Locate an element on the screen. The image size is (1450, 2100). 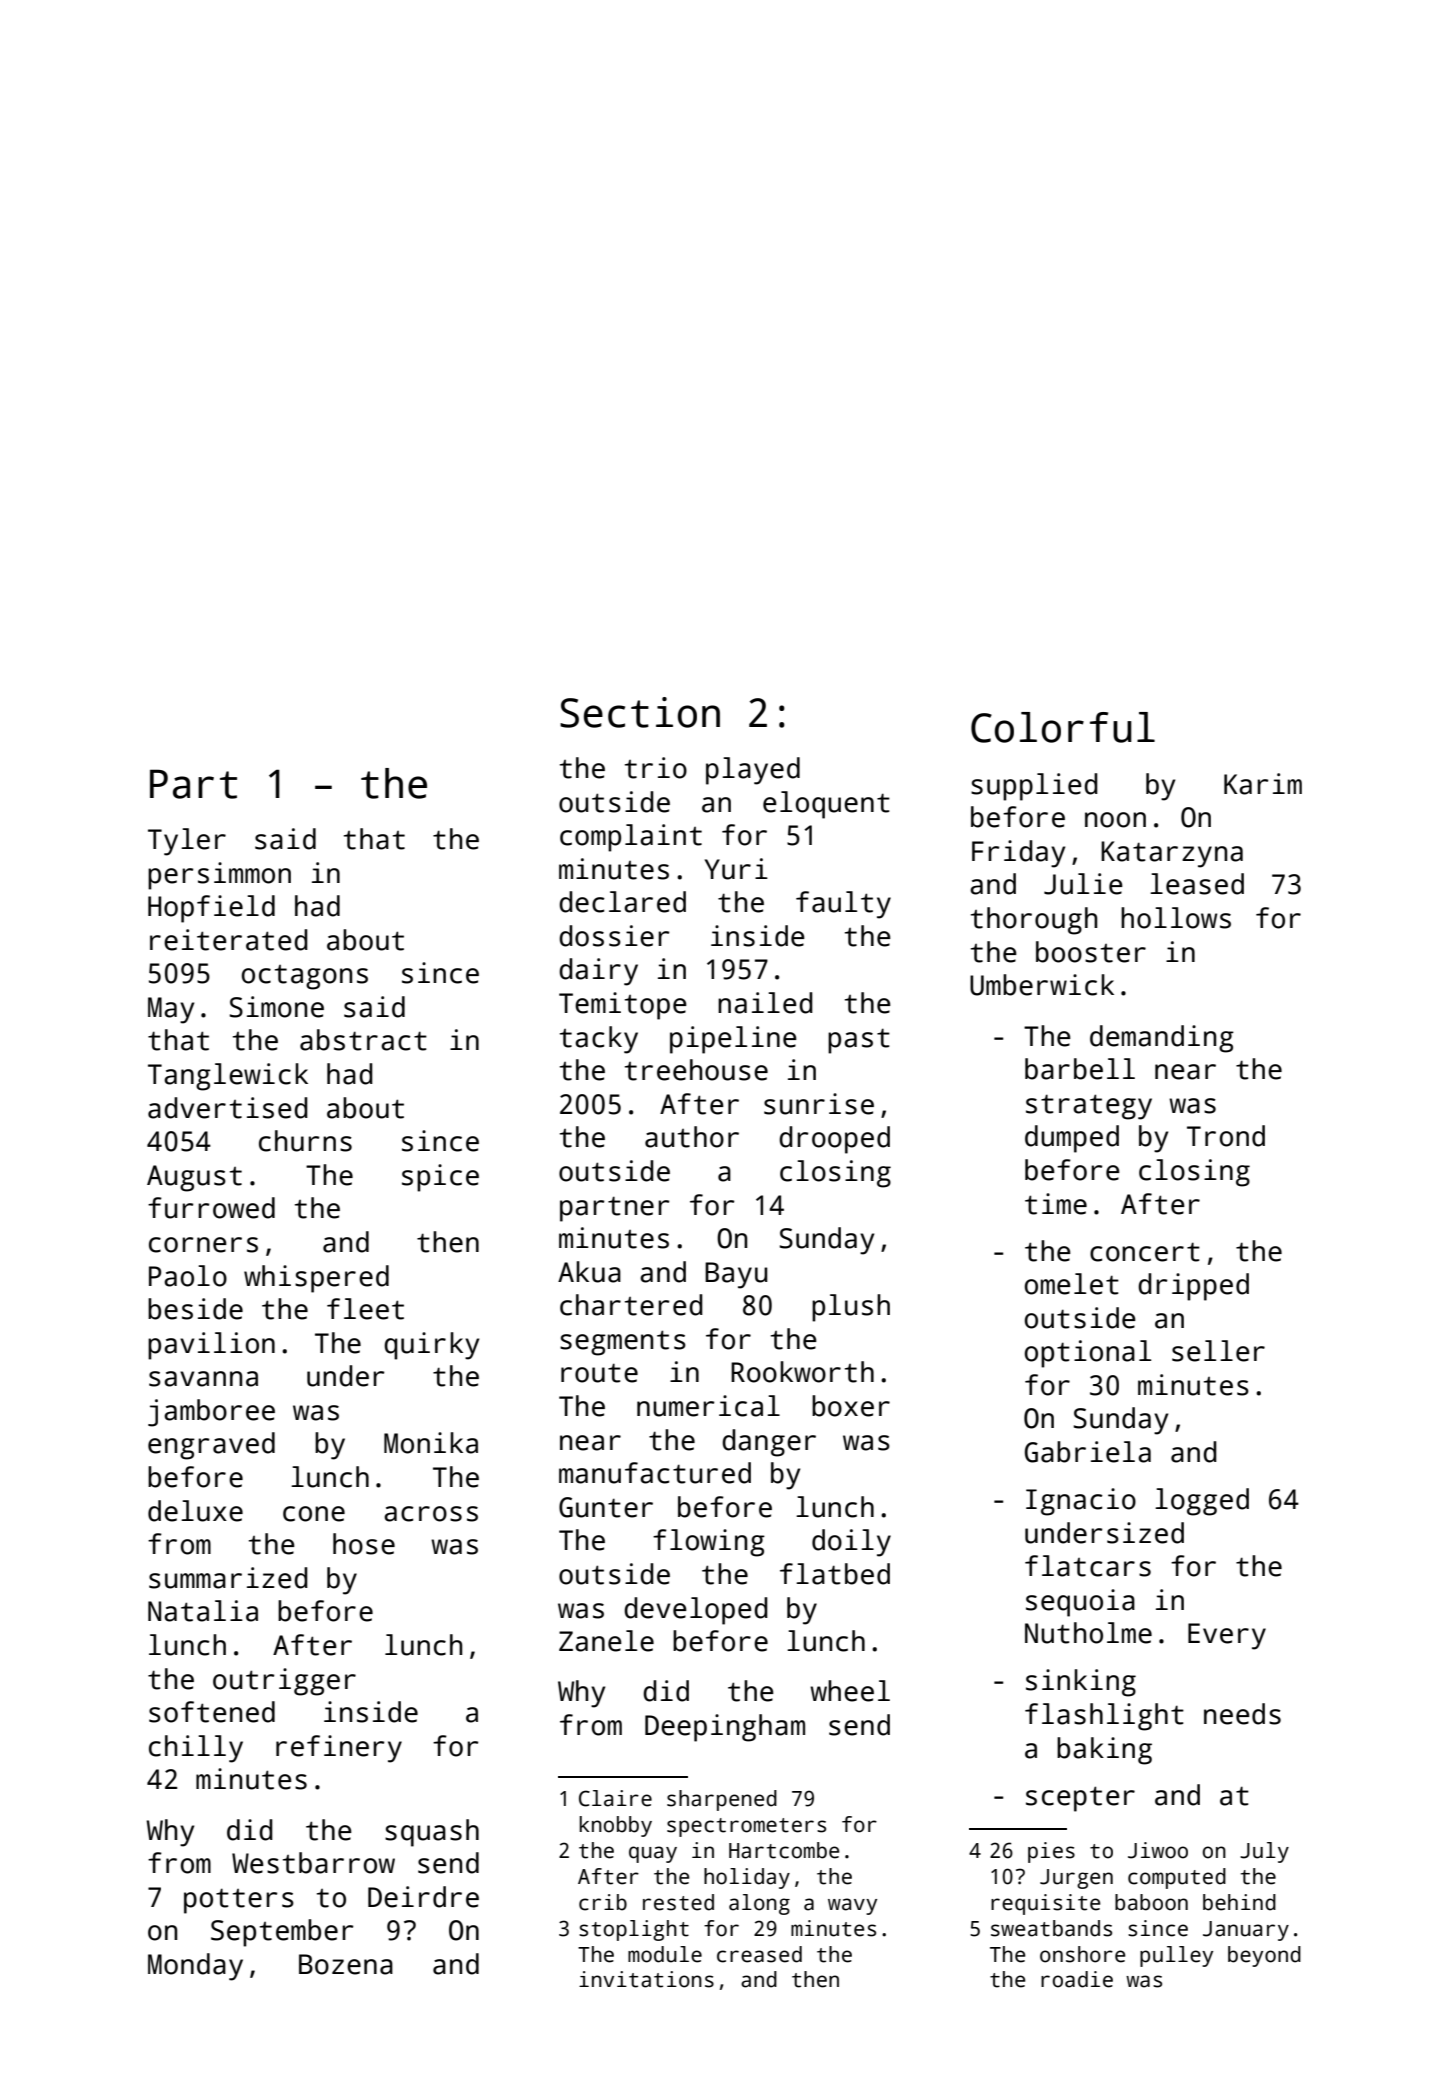
Colorful is located at coordinates (1063, 727).
